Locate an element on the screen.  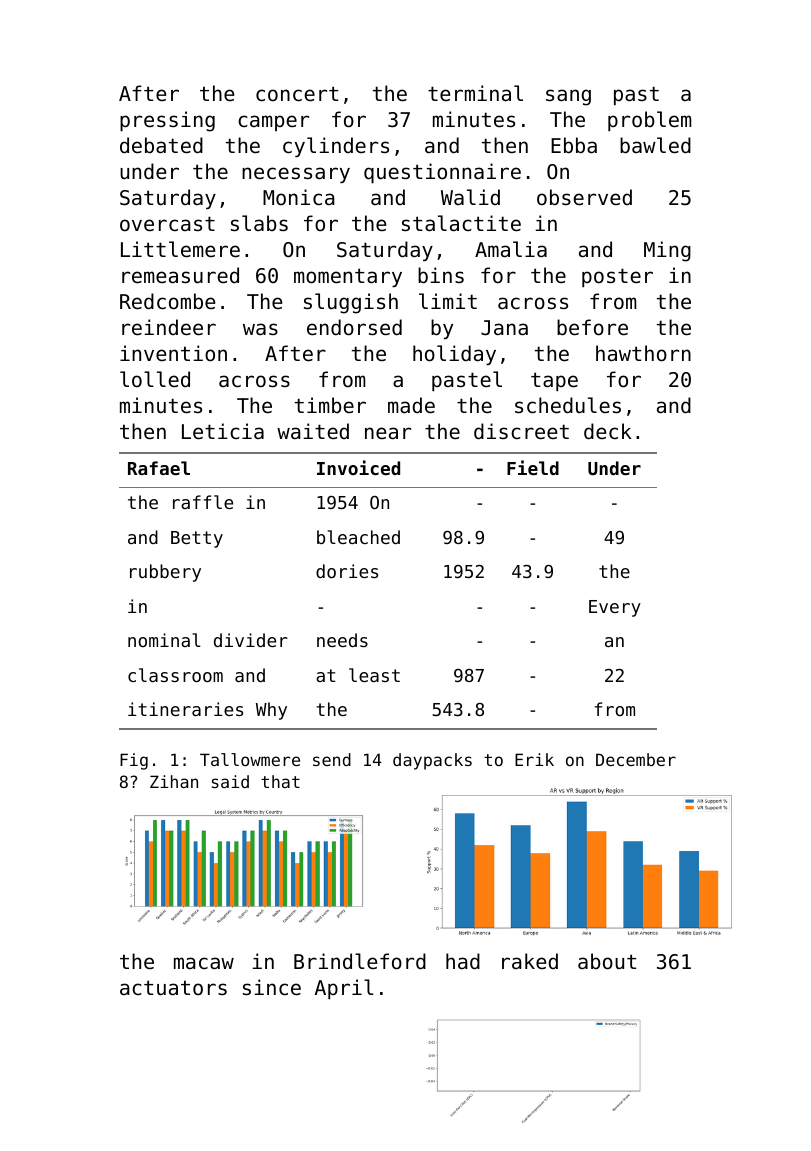
Walid is located at coordinates (470, 197).
